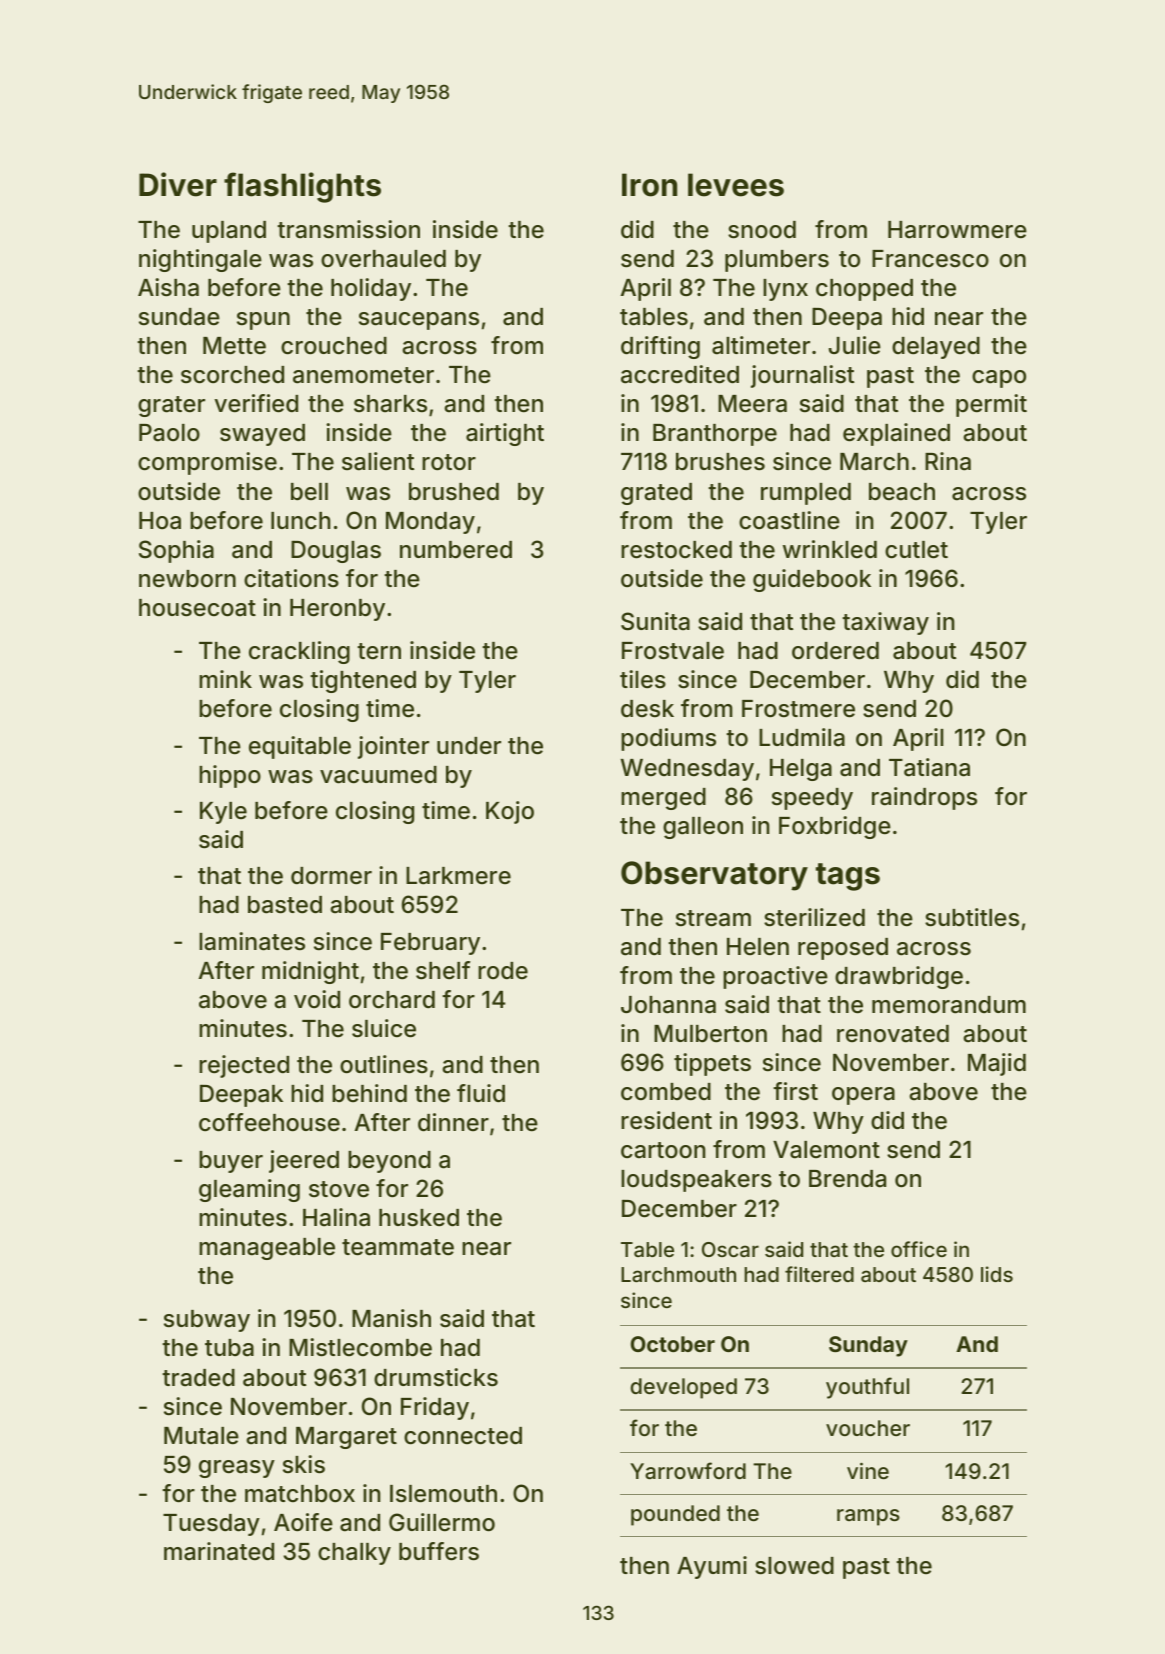  I want to click on taxiway, so click(885, 623).
